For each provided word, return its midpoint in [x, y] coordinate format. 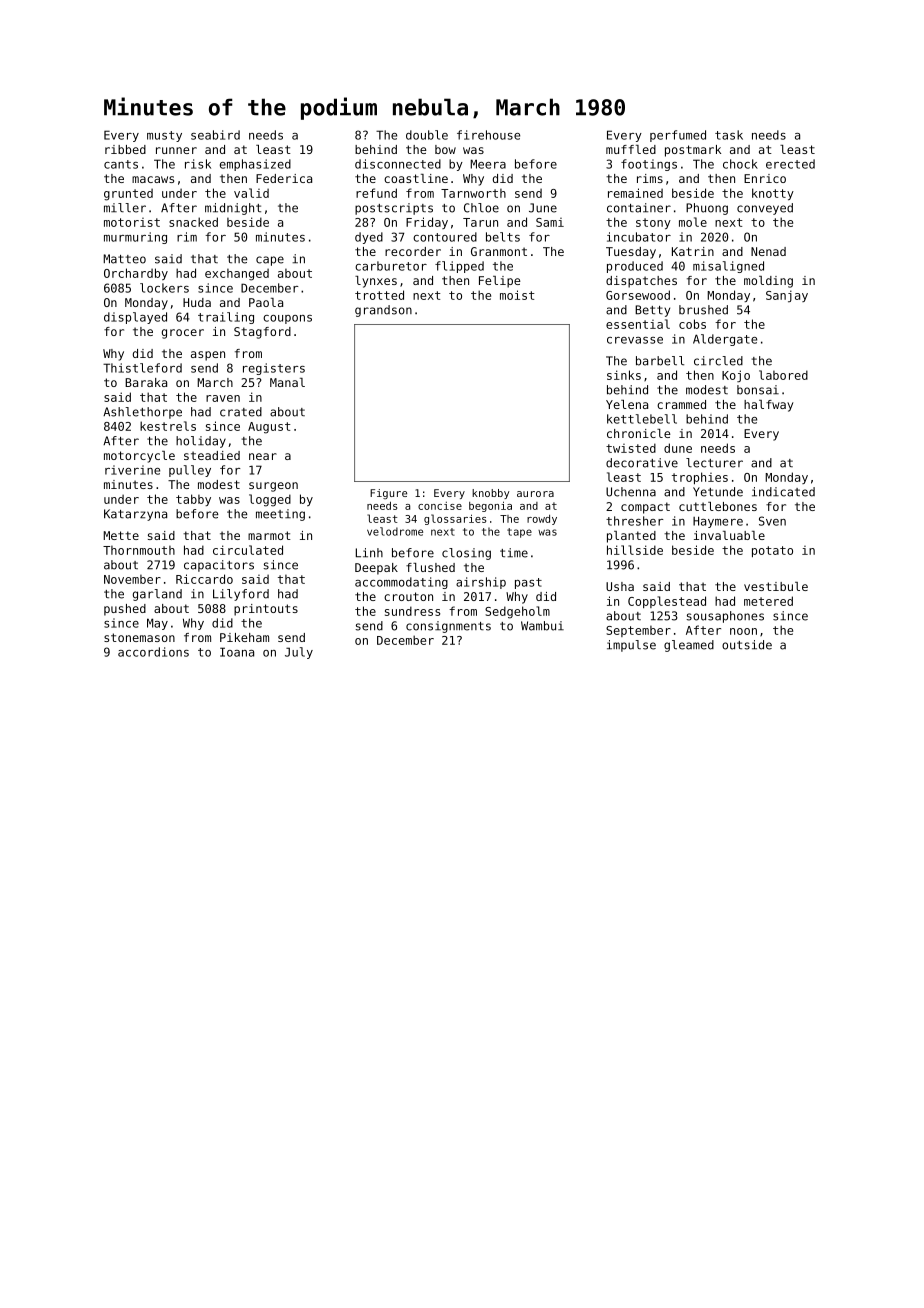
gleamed [689, 646]
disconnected [398, 164]
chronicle [639, 433]
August [269, 428]
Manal [287, 382]
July [299, 653]
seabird [215, 135]
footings [649, 165]
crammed [681, 404]
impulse [631, 646]
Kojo [736, 376]
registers [274, 369]
